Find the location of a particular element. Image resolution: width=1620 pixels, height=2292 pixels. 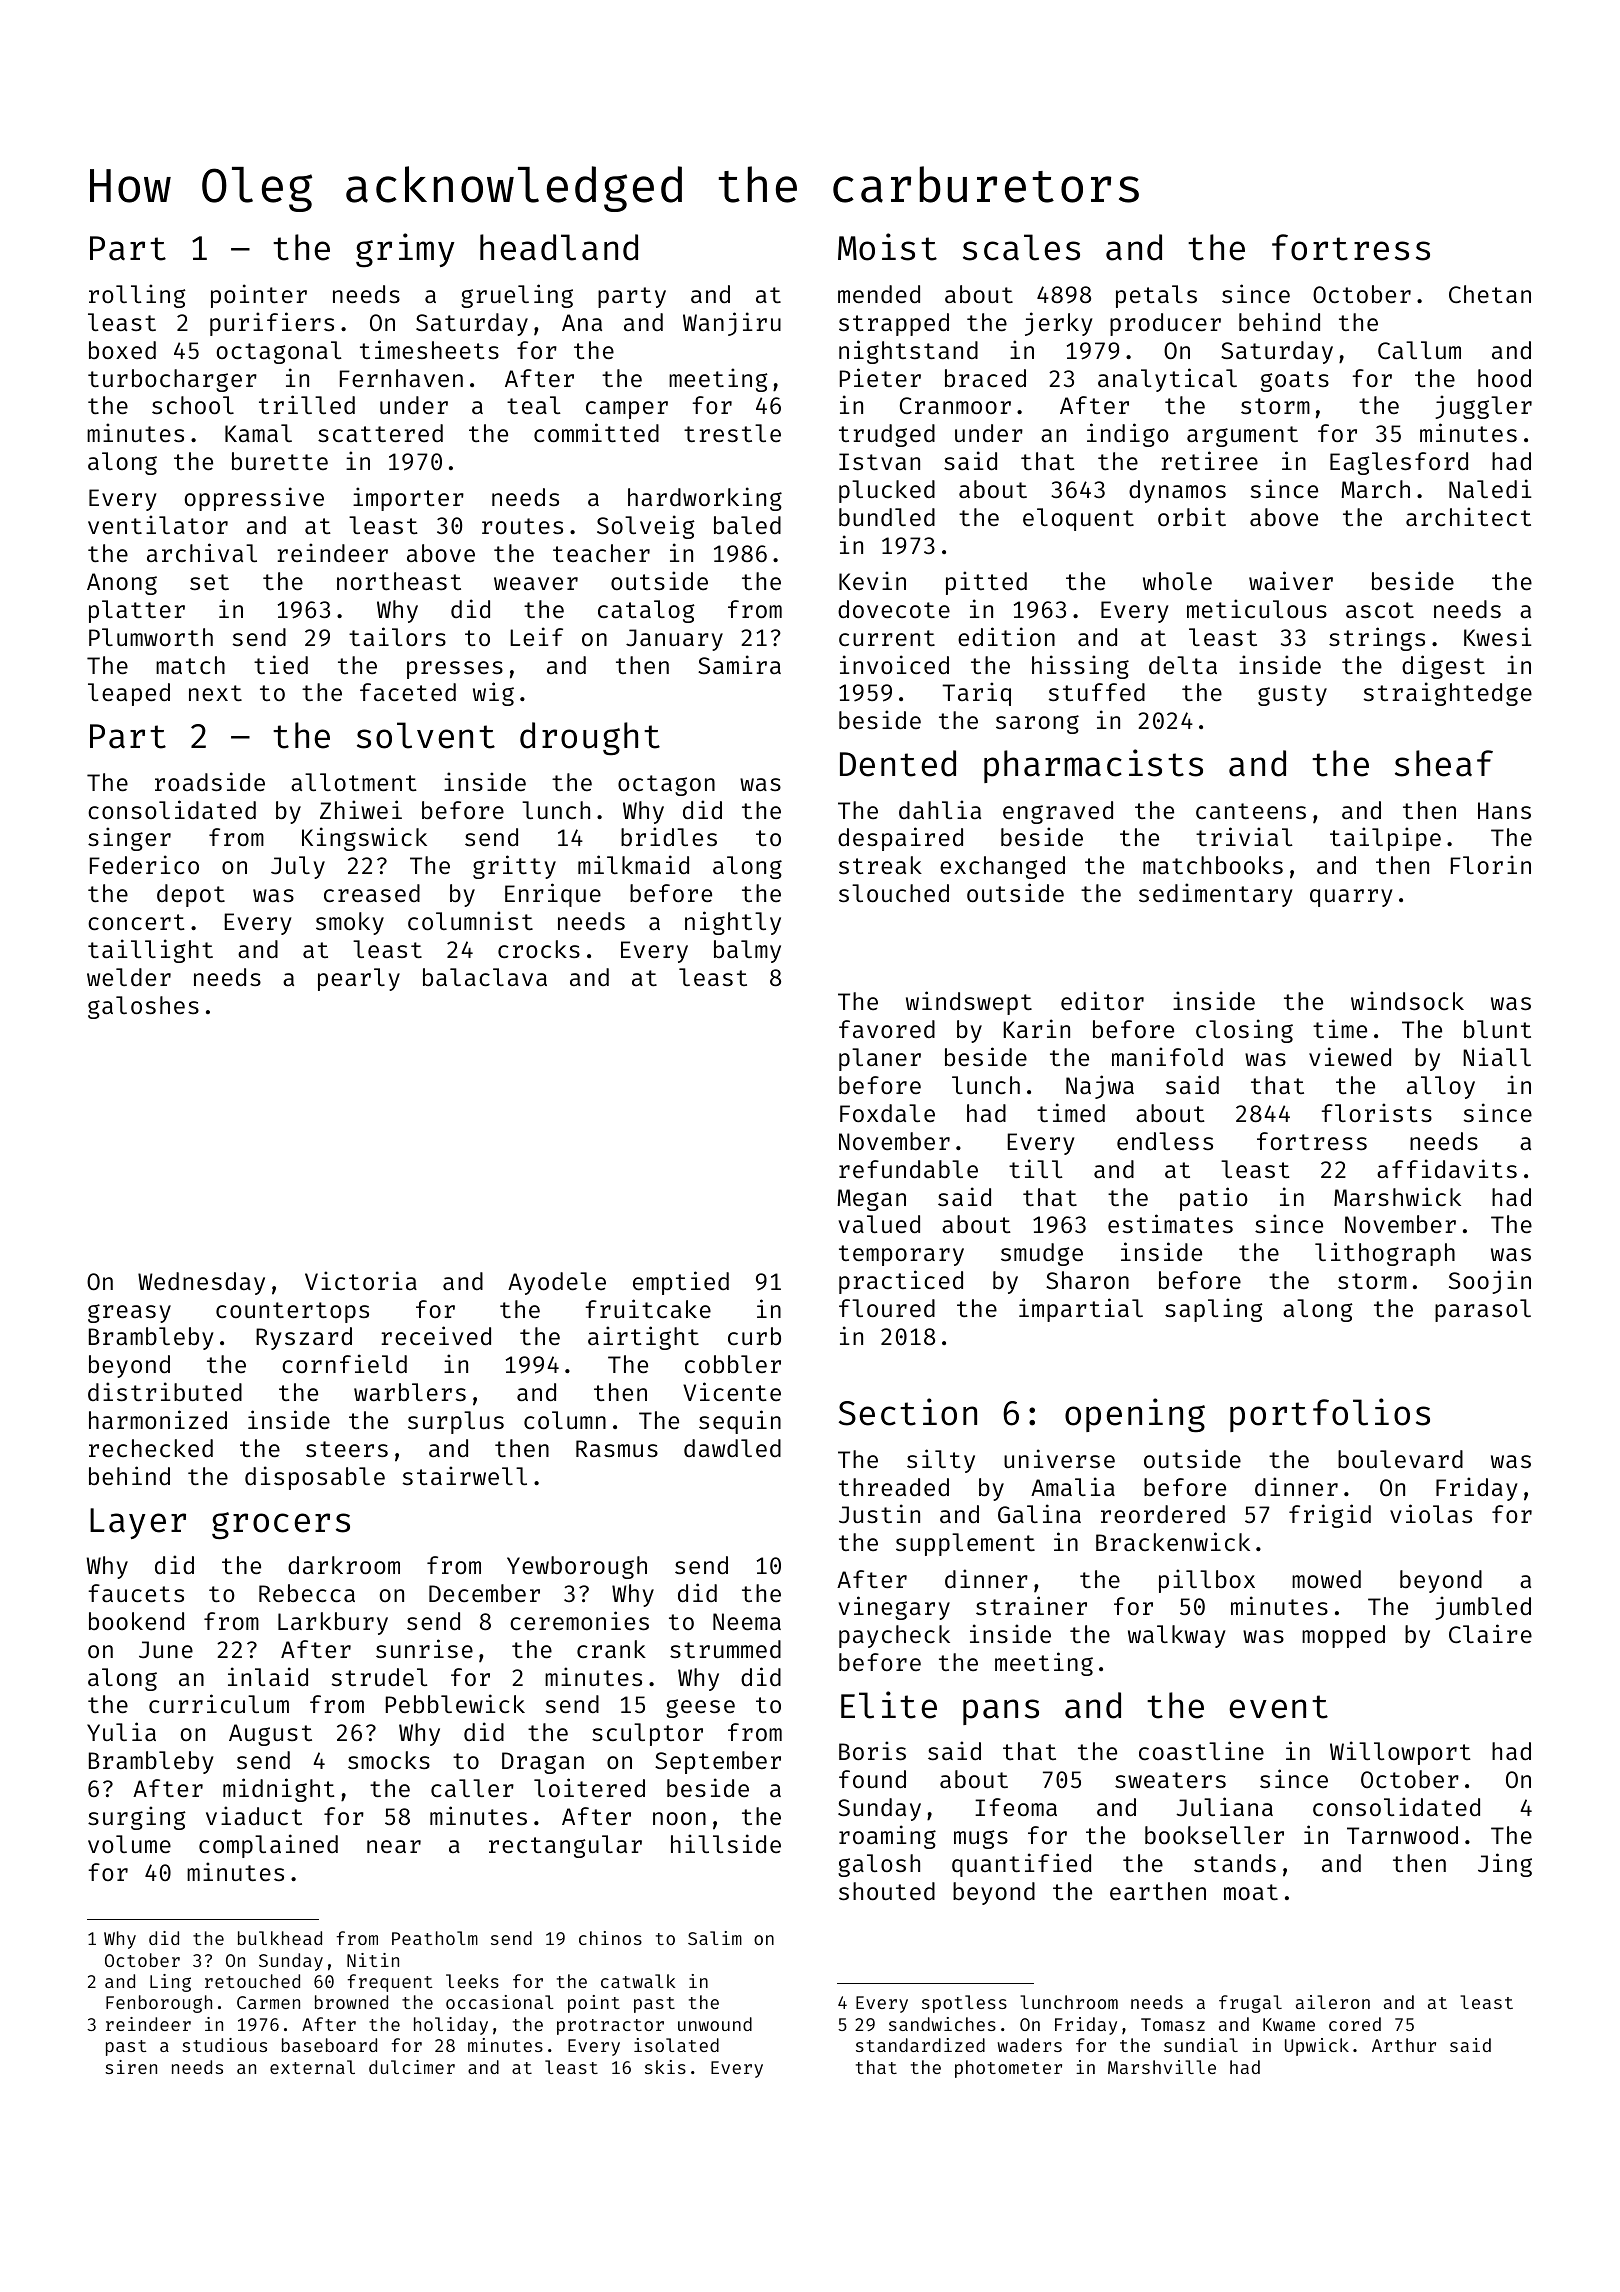

orbit is located at coordinates (1192, 516).
